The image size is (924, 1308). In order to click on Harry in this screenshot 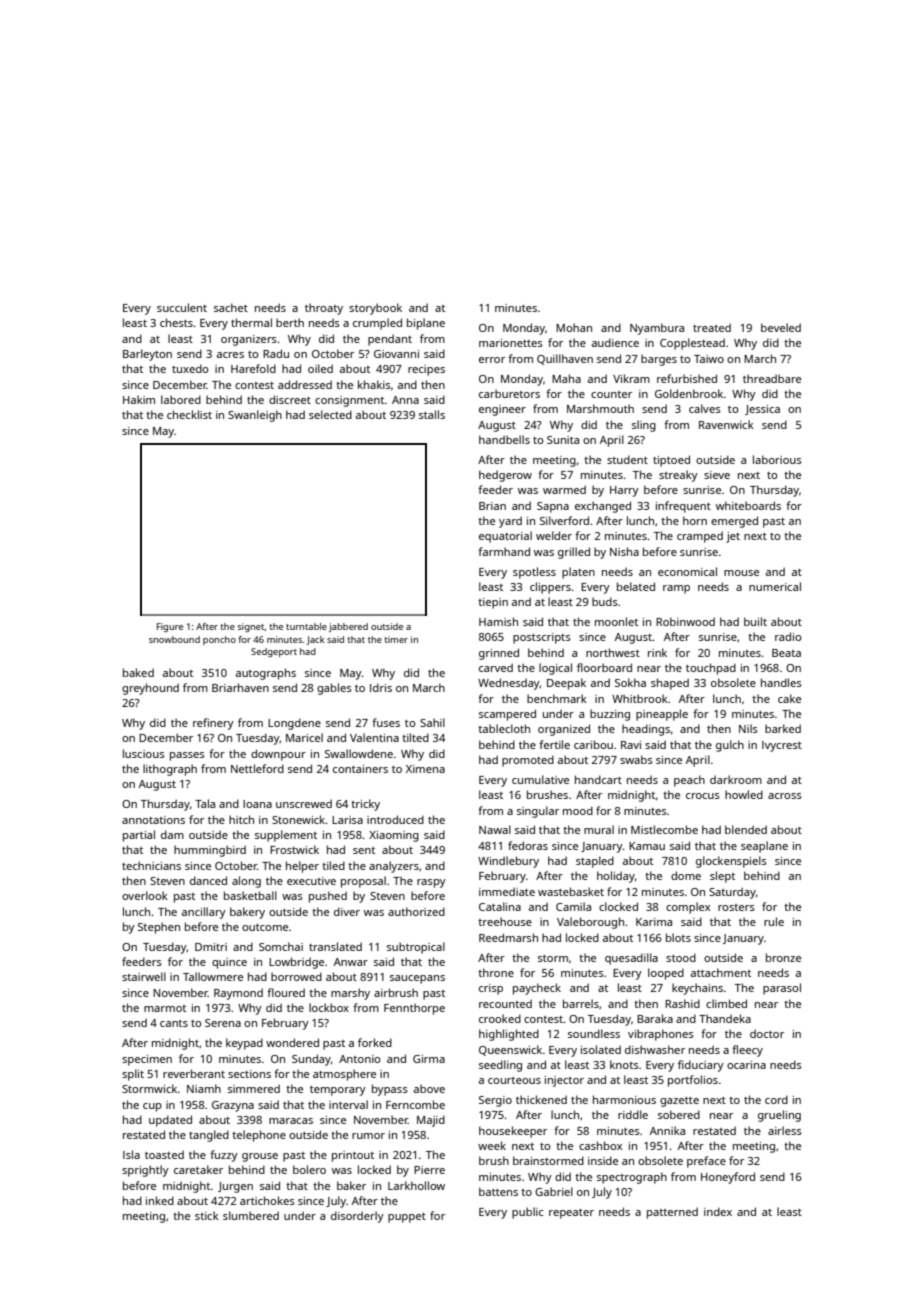, I will do `click(624, 491)`.
